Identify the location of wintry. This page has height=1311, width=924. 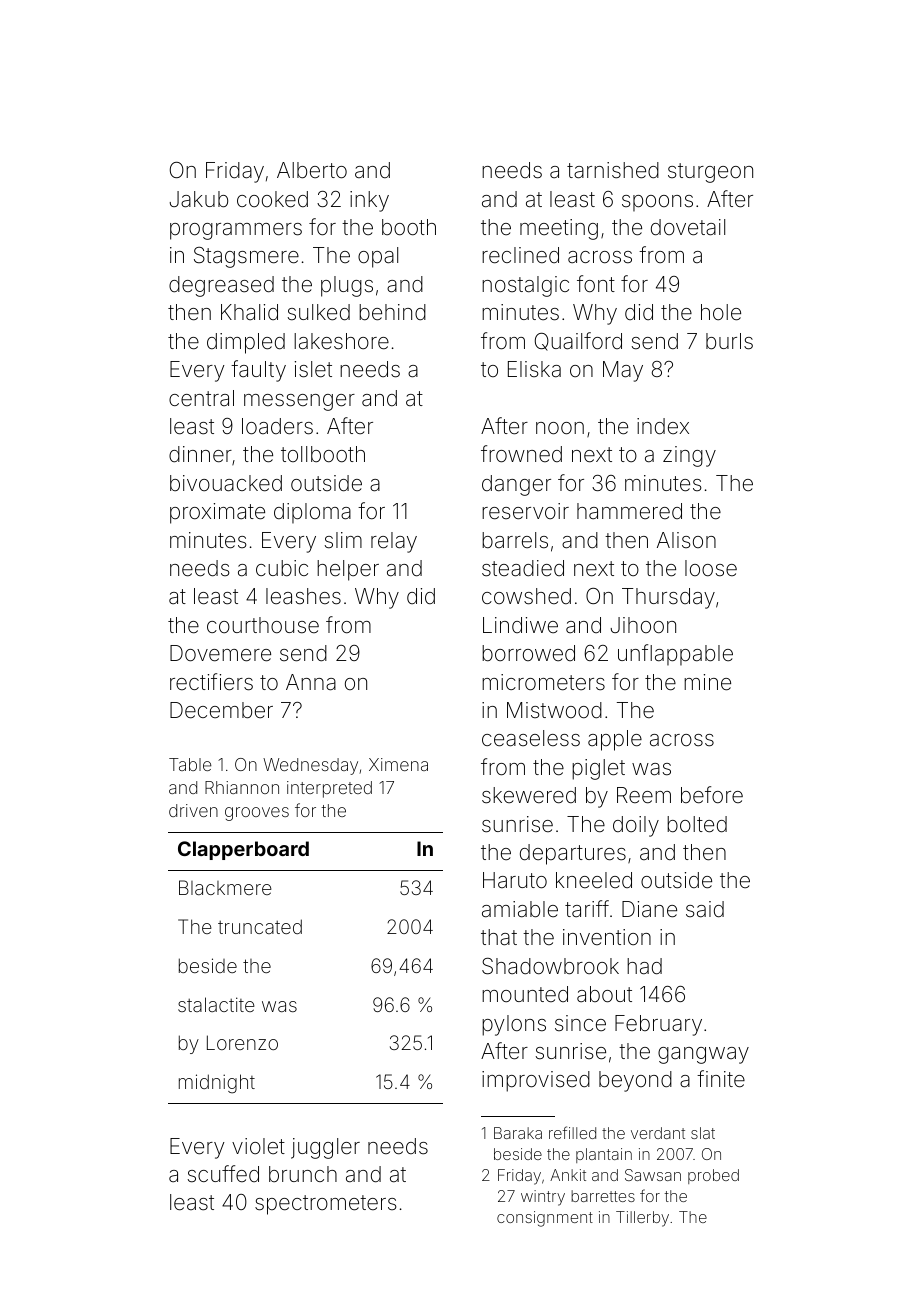
(543, 1198).
